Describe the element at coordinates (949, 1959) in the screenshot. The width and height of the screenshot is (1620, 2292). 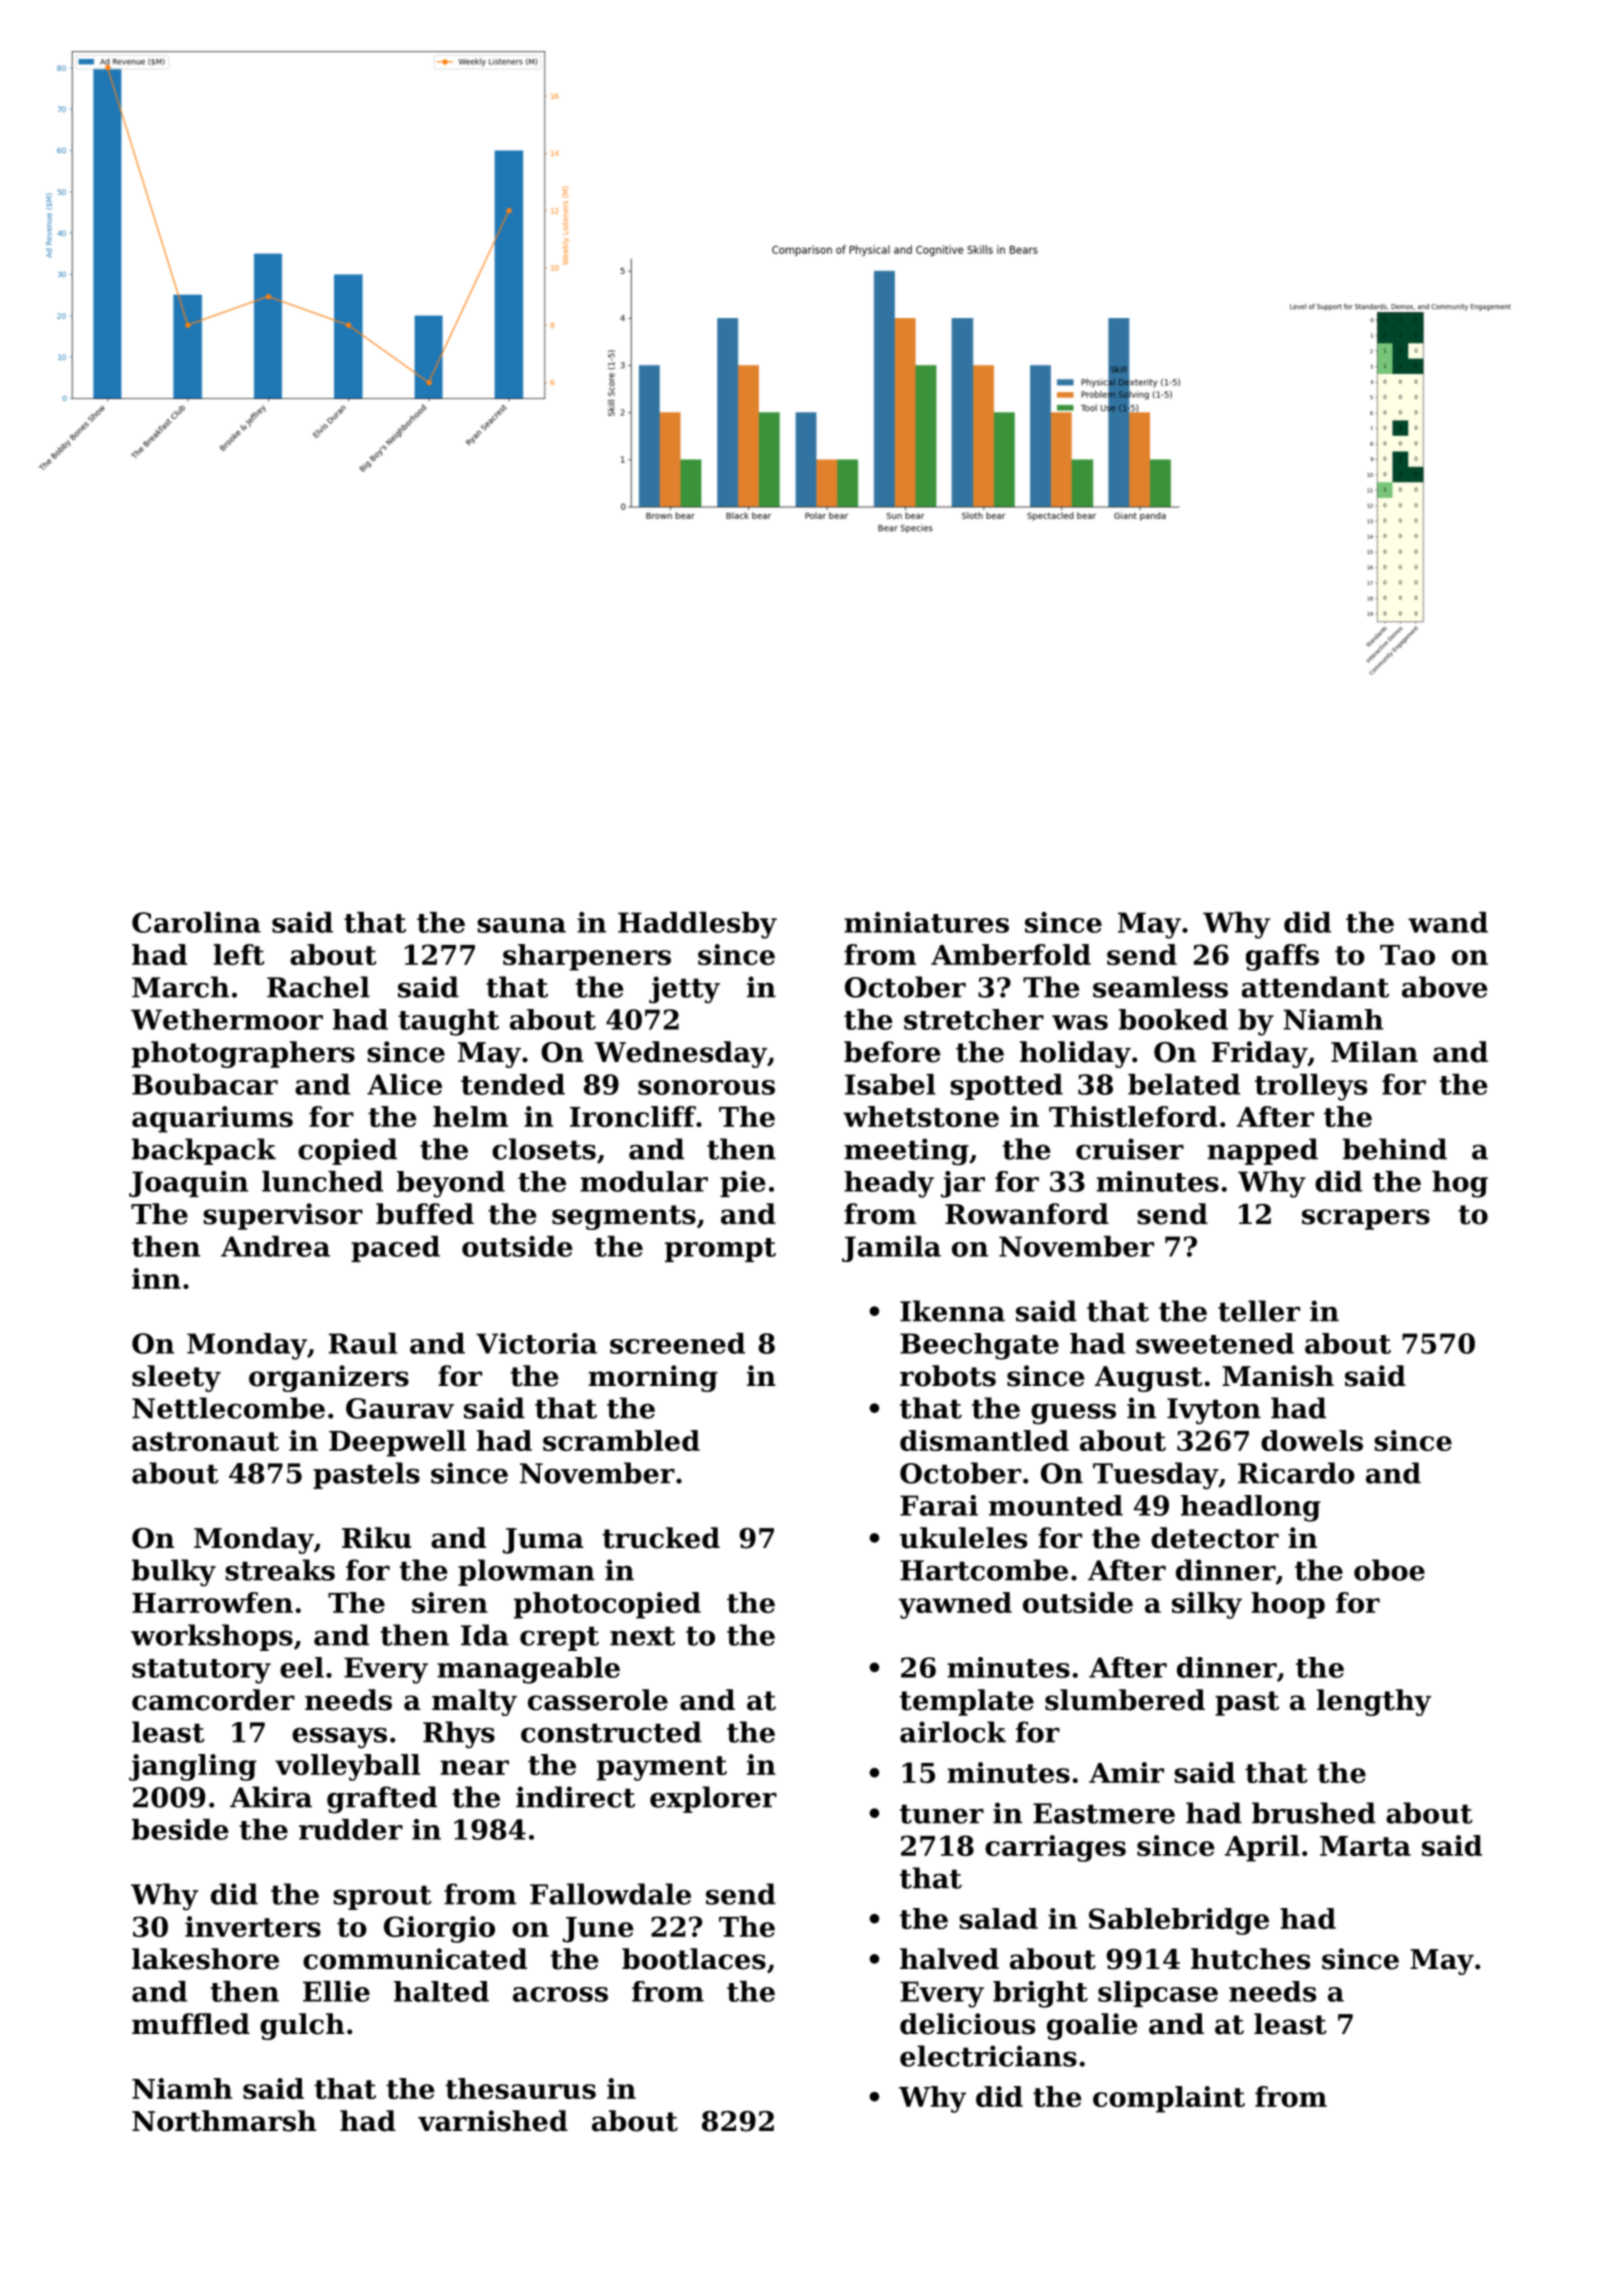
I see `halved` at that location.
